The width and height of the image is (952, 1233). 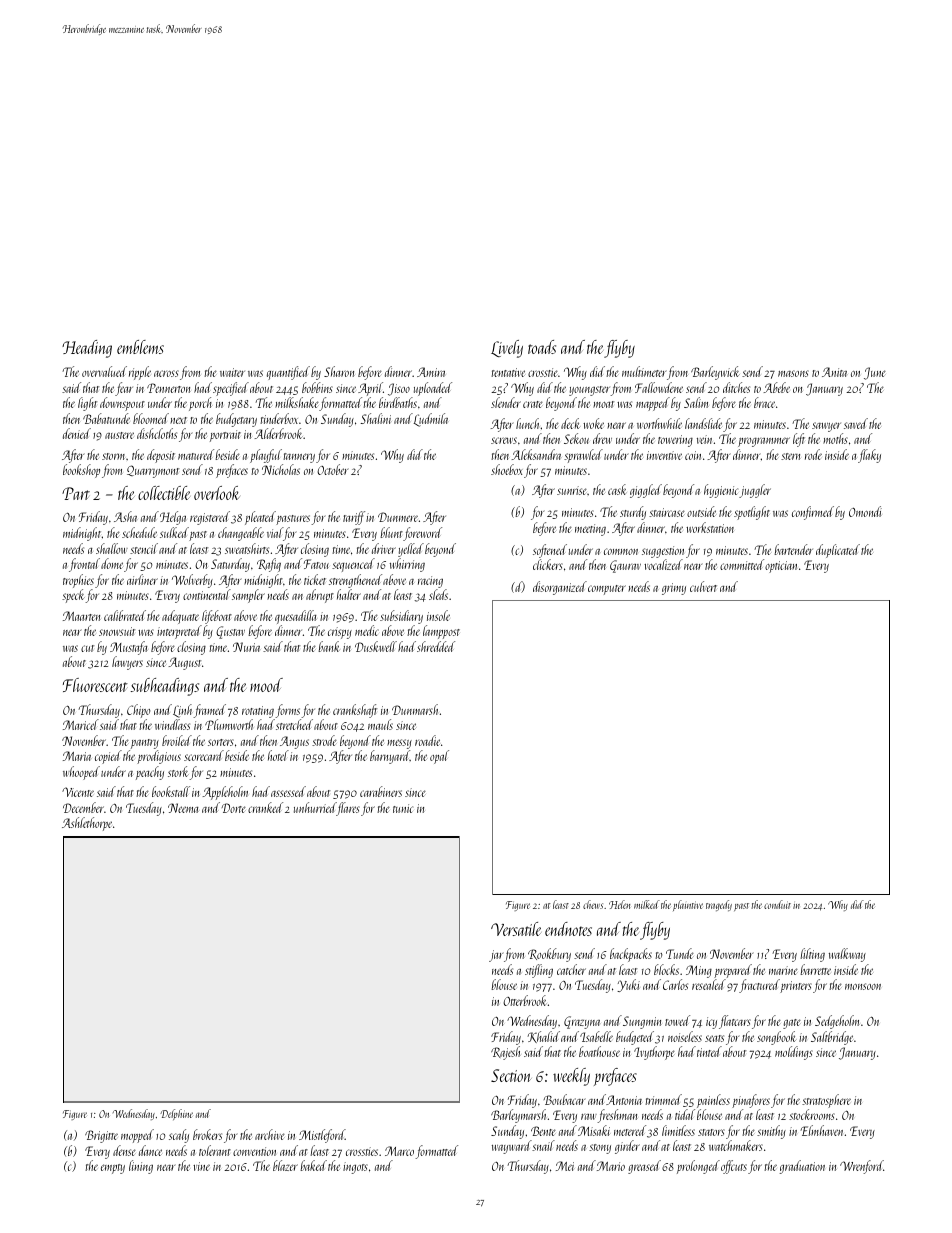 What do you see at coordinates (516, 929) in the image?
I see `Versatile` at bounding box center [516, 929].
